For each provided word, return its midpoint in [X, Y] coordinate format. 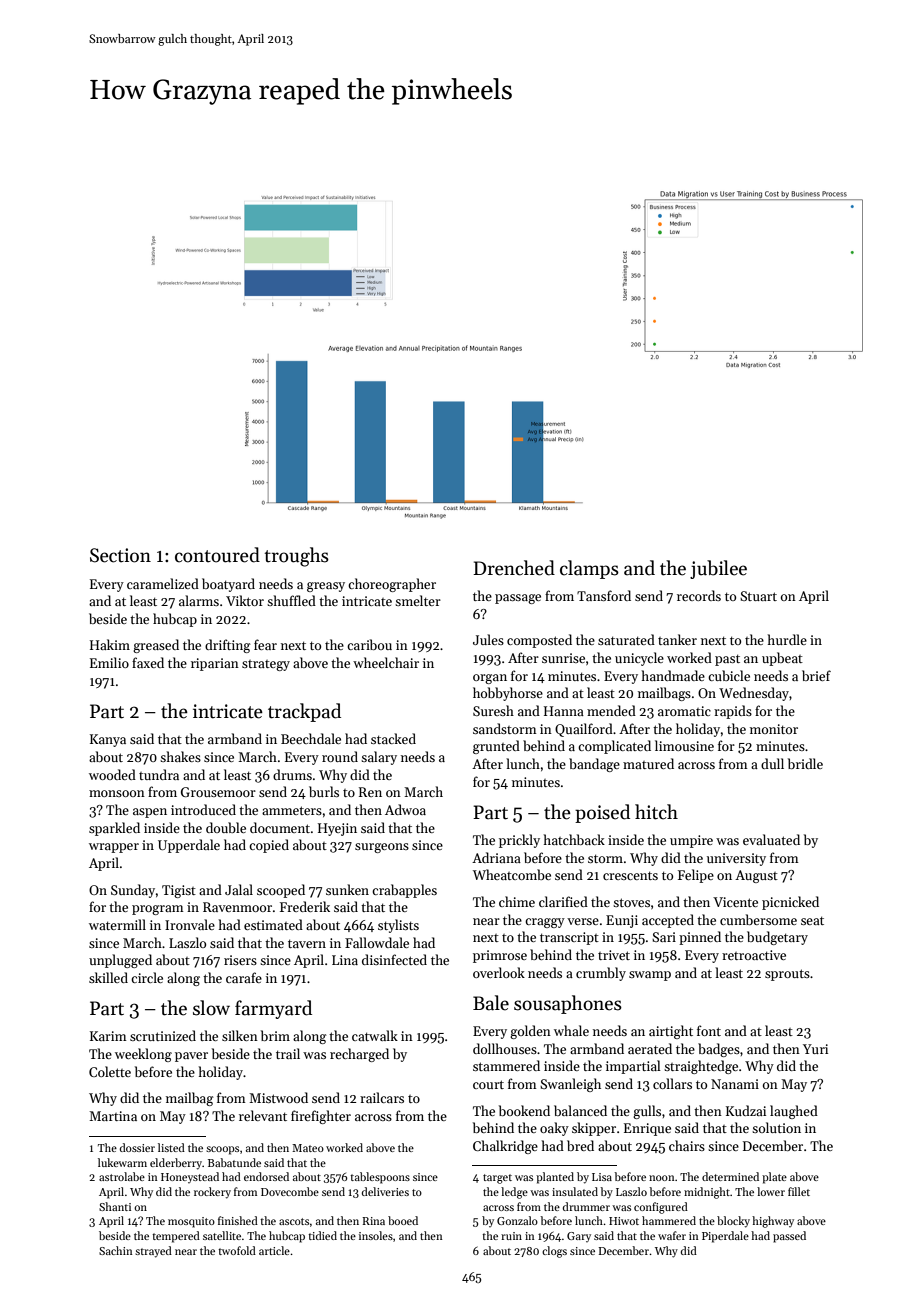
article [274, 1250]
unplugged [120, 961]
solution [776, 1127]
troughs [296, 557]
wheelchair [386, 662]
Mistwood [278, 1097]
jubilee [718, 569]
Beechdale [311, 738]
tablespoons [380, 1178]
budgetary [777, 938]
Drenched [514, 568]
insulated [575, 1191]
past [727, 660]
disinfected [394, 959]
